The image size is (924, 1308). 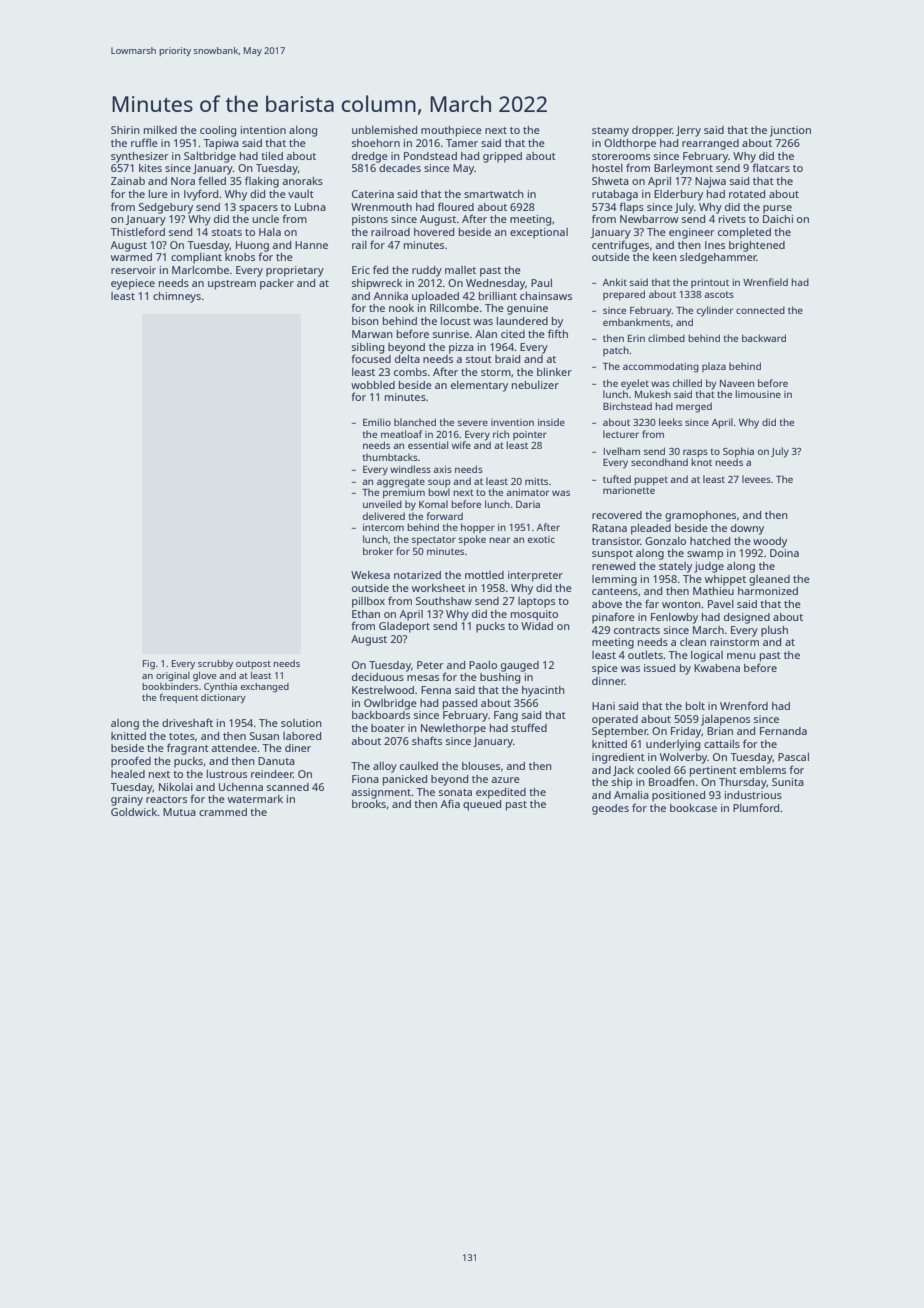 What do you see at coordinates (131, 762) in the screenshot?
I see `proofed` at bounding box center [131, 762].
